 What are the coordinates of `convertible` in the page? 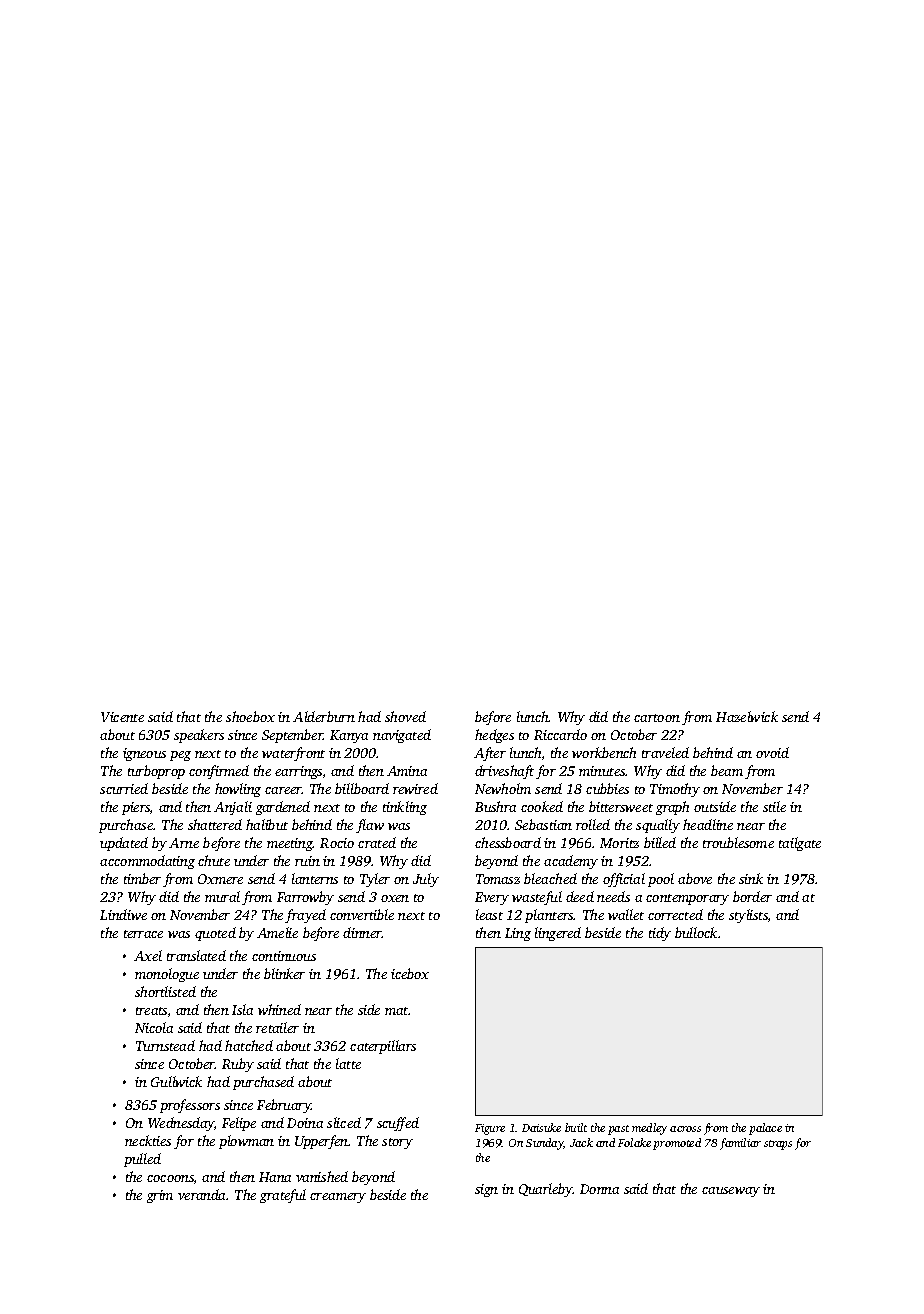 It's located at (362, 914).
